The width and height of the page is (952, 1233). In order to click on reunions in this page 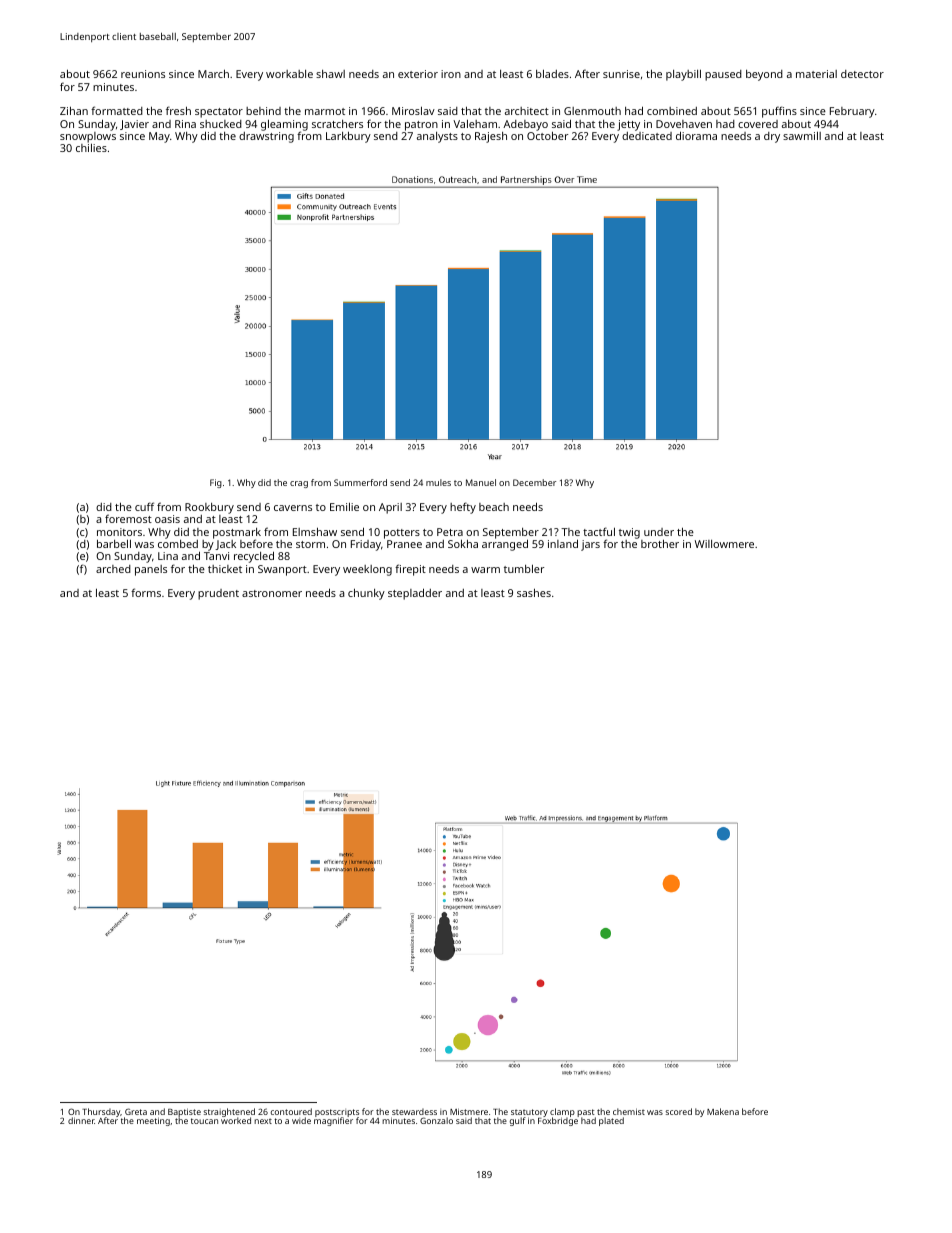, I will do `click(143, 74)`.
